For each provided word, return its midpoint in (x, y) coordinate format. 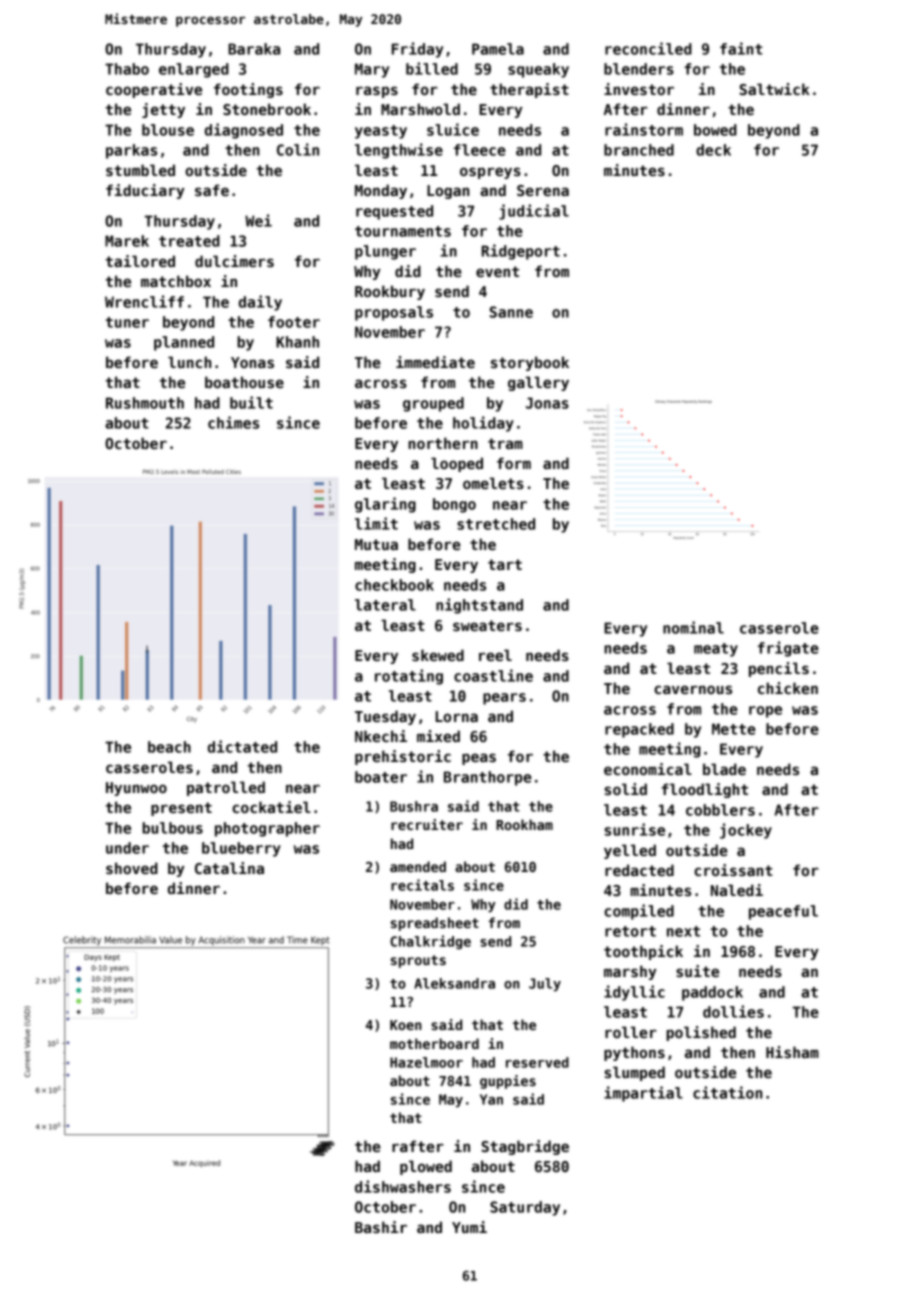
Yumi (469, 1227)
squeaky (538, 70)
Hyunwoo (136, 789)
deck (713, 150)
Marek (127, 241)
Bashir (381, 1227)
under (127, 848)
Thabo (127, 69)
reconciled (648, 48)
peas (479, 759)
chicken (788, 688)
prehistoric (403, 757)
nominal (693, 627)
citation (727, 1092)
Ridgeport (521, 252)
